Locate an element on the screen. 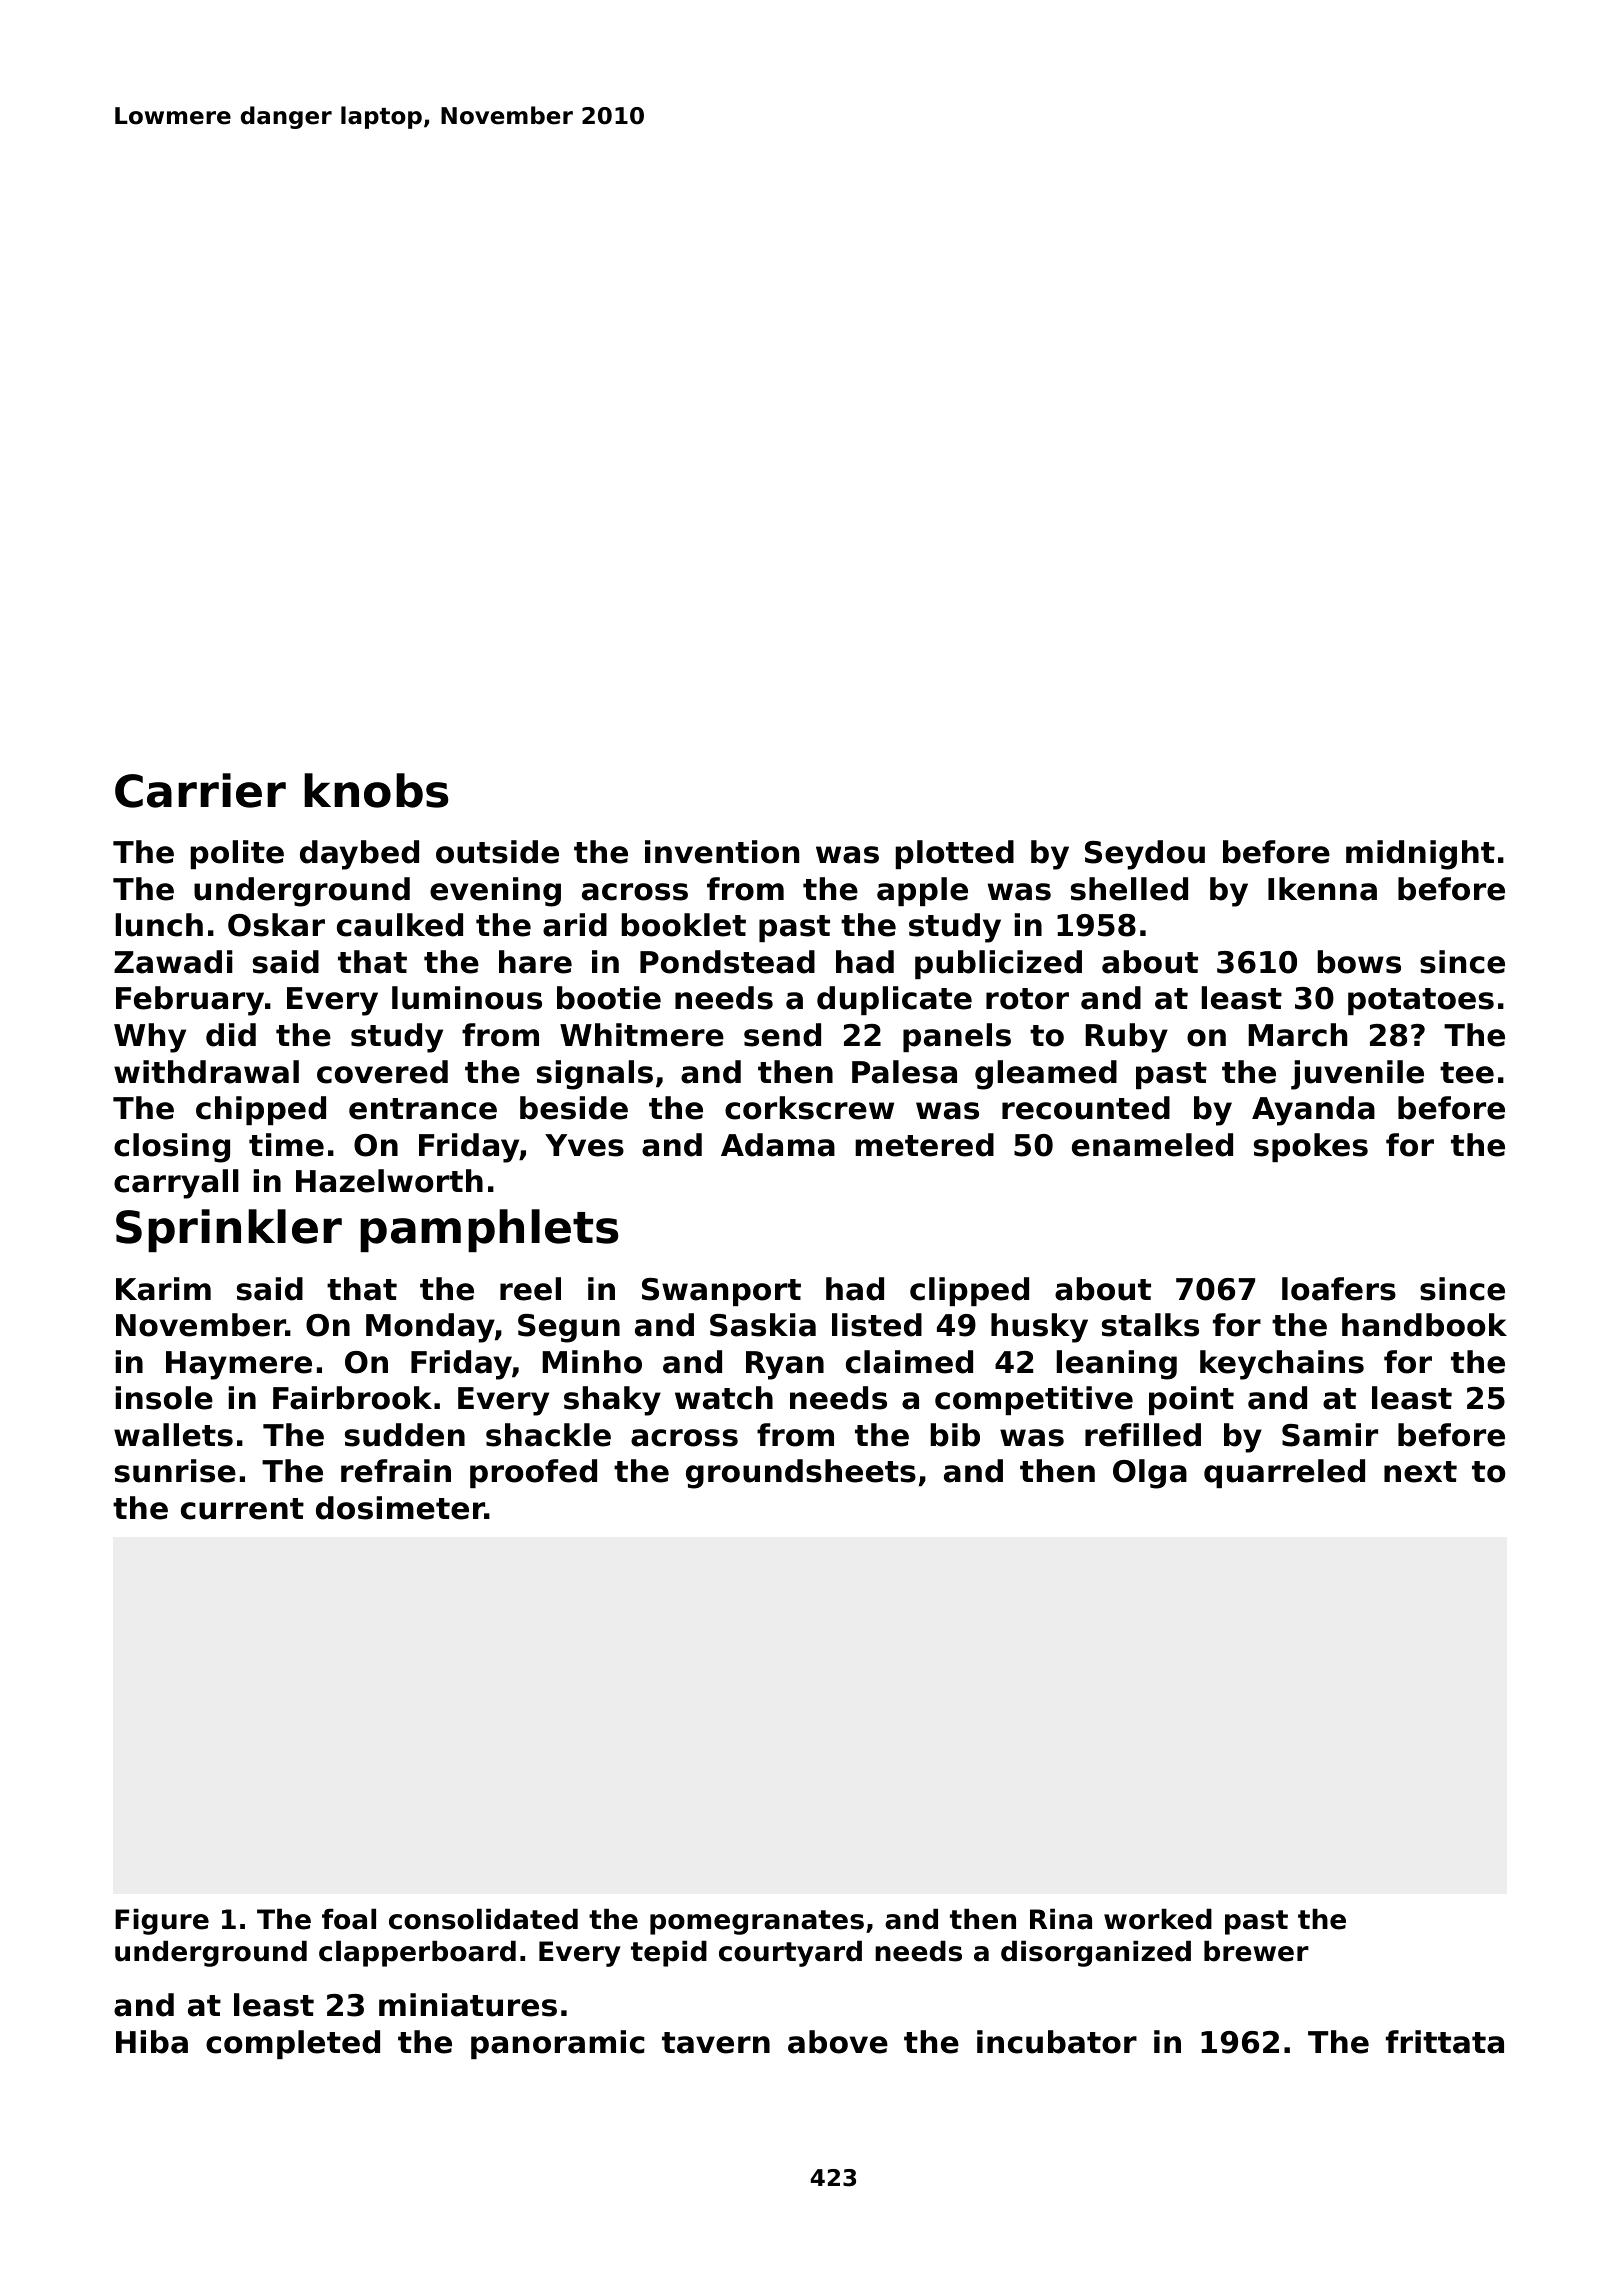  completed is located at coordinates (293, 2044).
